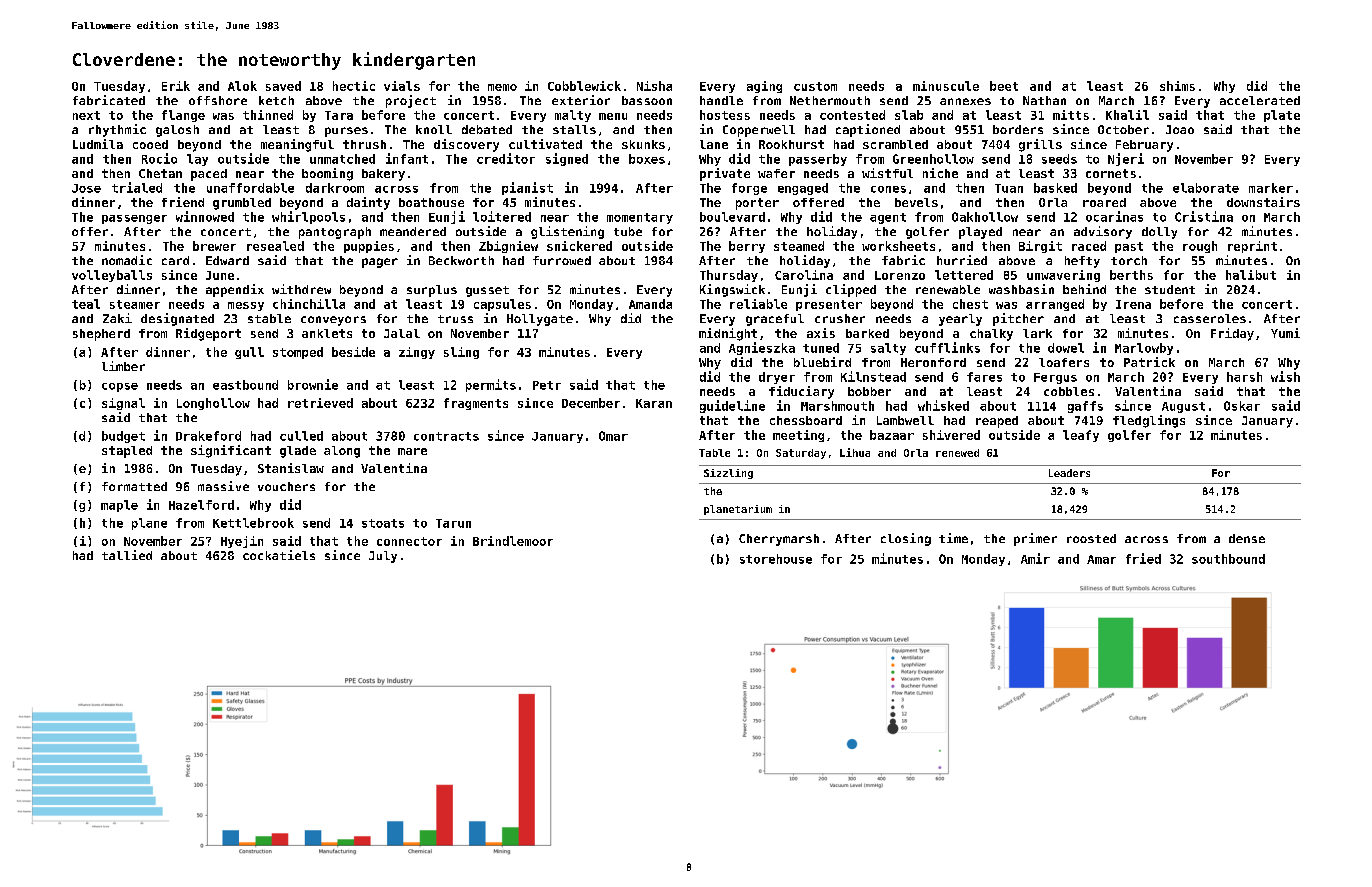 The width and height of the image is (1372, 887). I want to click on eastbound, so click(245, 385).
